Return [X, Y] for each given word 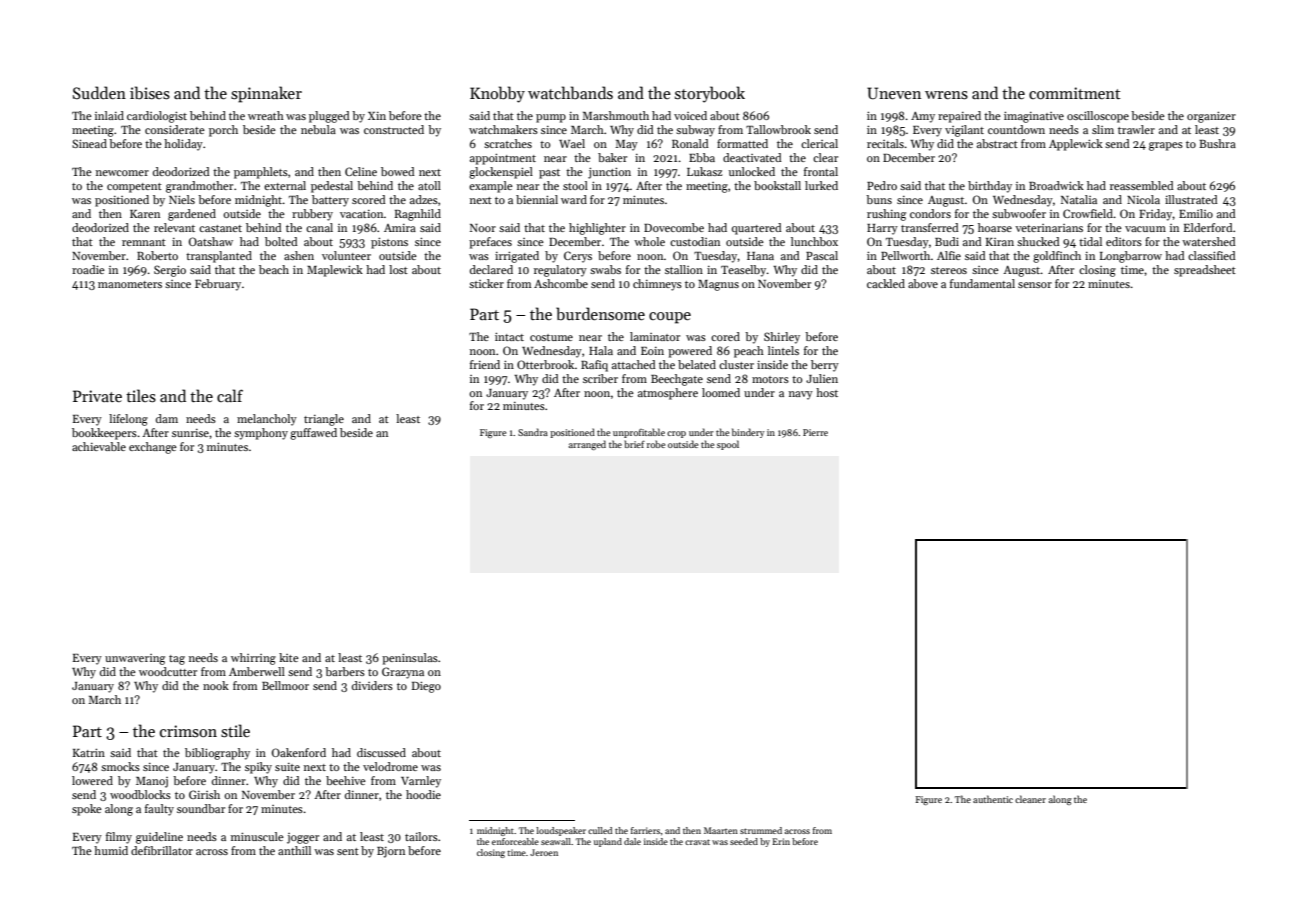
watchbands [570, 93]
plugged [329, 117]
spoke [87, 810]
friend [485, 364]
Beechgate [677, 380]
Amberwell [257, 671]
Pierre [815, 432]
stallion [684, 269]
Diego [426, 687]
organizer [1211, 117]
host [827, 392]
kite [289, 657]
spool [728, 445]
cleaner [1030, 799]
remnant [144, 242]
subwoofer [1019, 213]
